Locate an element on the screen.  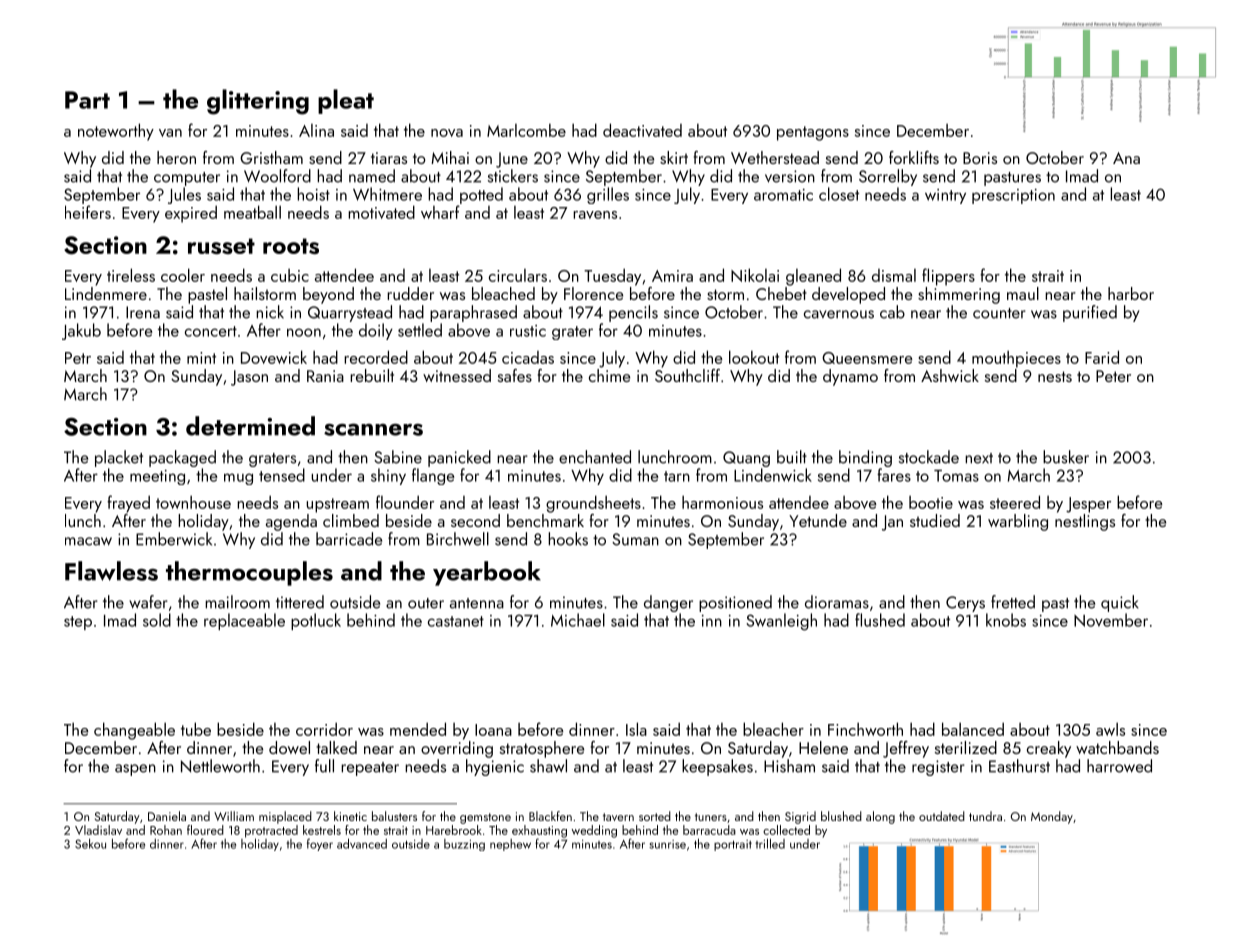
pentagons is located at coordinates (813, 133).
